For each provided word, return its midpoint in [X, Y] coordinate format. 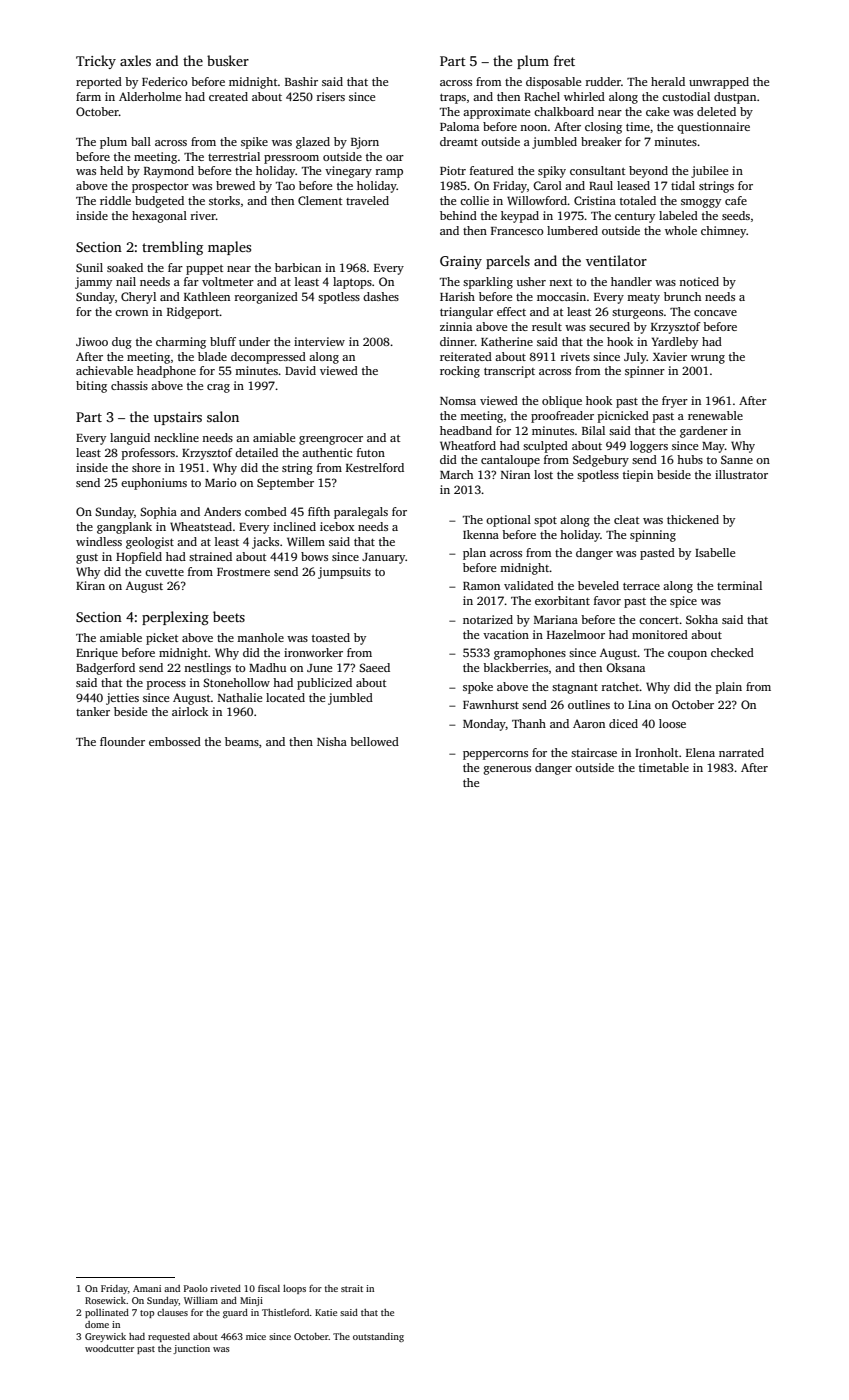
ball [141, 141]
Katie [326, 1312]
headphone [166, 372]
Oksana [625, 667]
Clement [320, 200]
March [456, 474]
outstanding [378, 1337]
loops [294, 1289]
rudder [603, 81]
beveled [598, 585]
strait [352, 1288]
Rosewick [105, 1300]
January [384, 558]
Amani [147, 1288]
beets [229, 616]
